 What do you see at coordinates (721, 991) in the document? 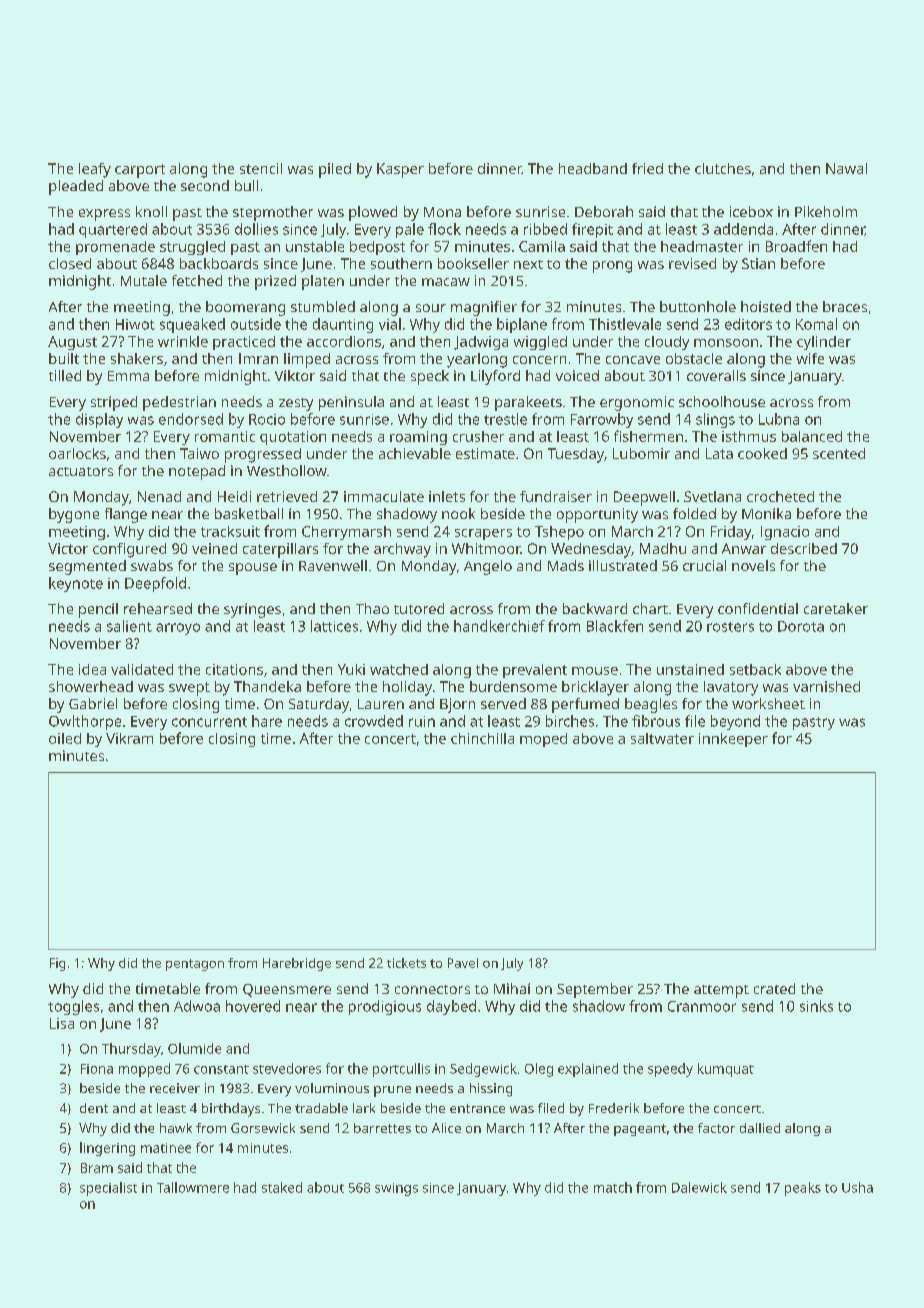
I see `attempt` at bounding box center [721, 991].
